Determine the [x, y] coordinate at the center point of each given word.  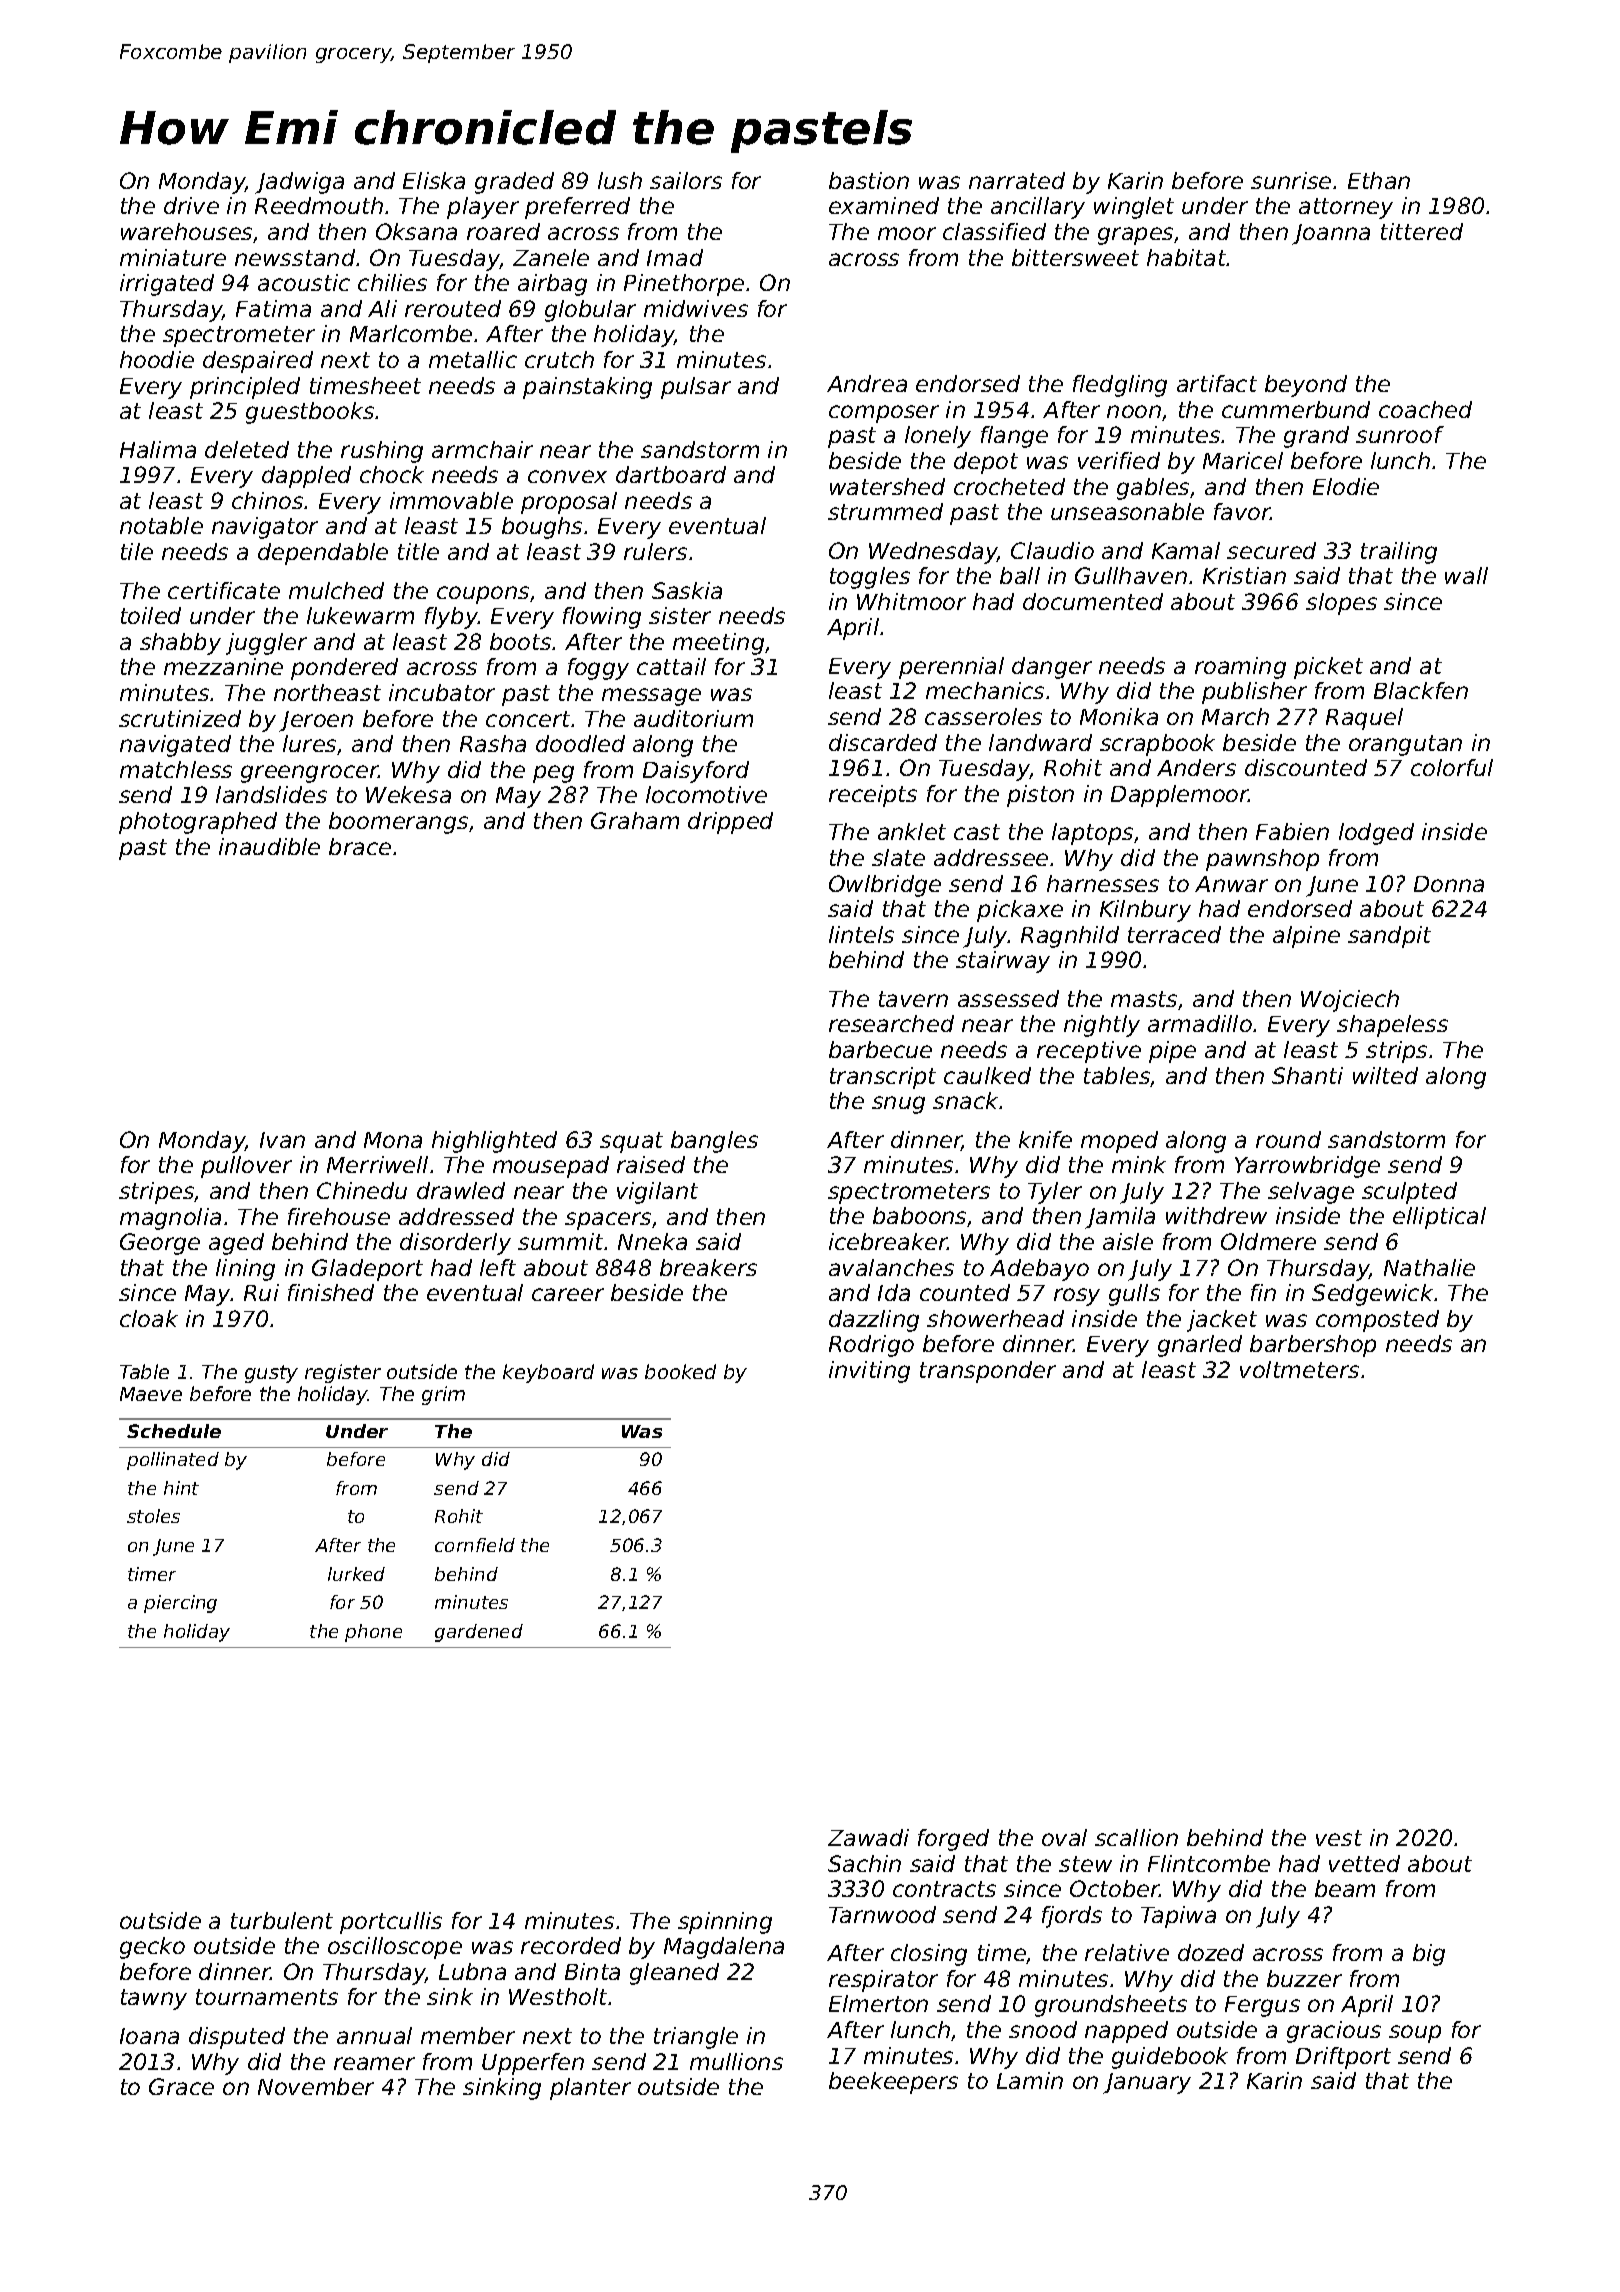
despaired [258, 362]
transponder [988, 1372]
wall [1466, 575]
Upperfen [533, 2064]
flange [1014, 437]
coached [1425, 409]
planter [590, 2089]
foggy [598, 669]
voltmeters [1299, 1369]
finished [331, 1292]
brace [360, 846]
